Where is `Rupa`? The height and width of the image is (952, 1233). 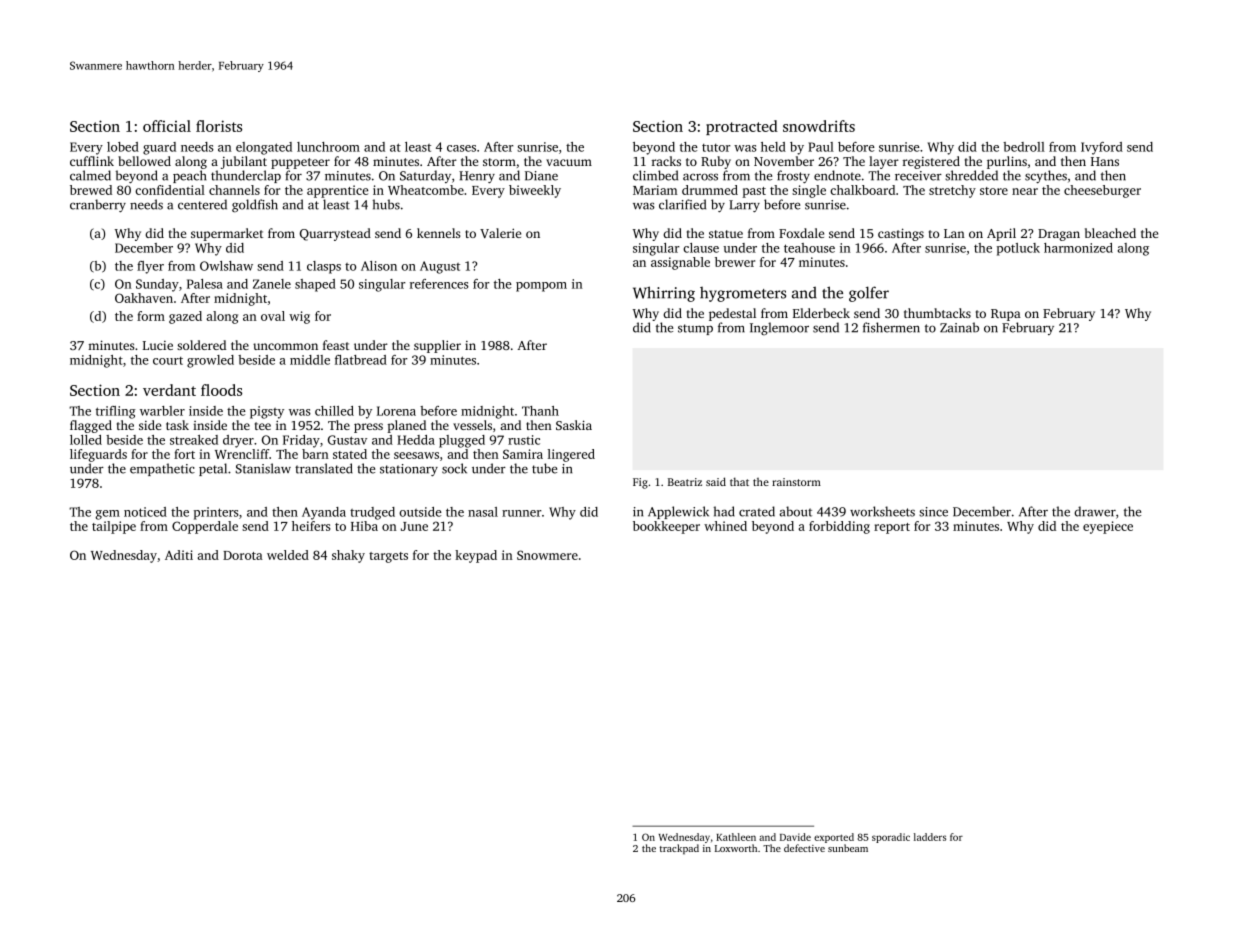 Rupa is located at coordinates (1006, 315).
